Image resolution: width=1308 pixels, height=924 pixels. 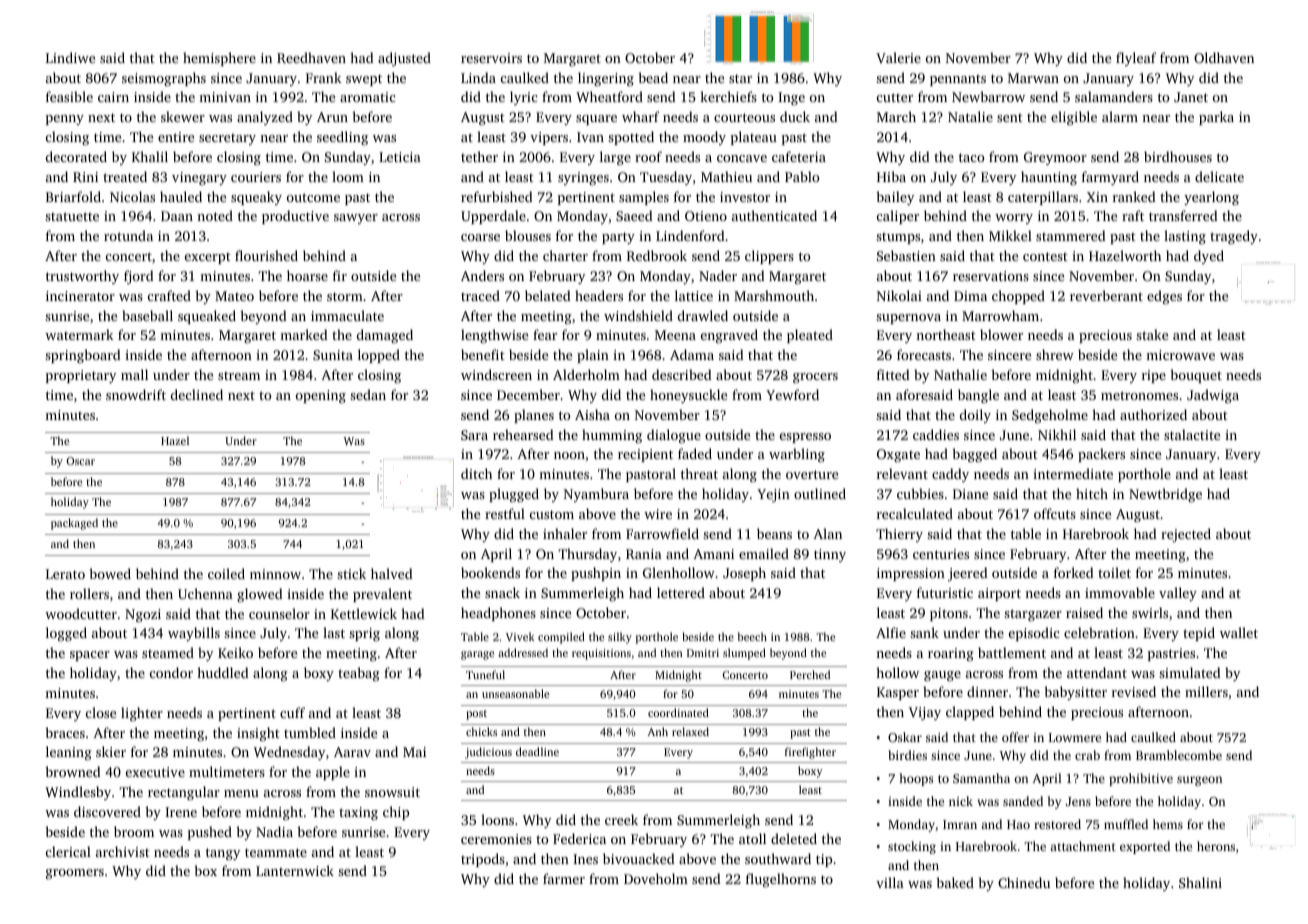 What do you see at coordinates (981, 778) in the document?
I see `Samantha` at bounding box center [981, 778].
